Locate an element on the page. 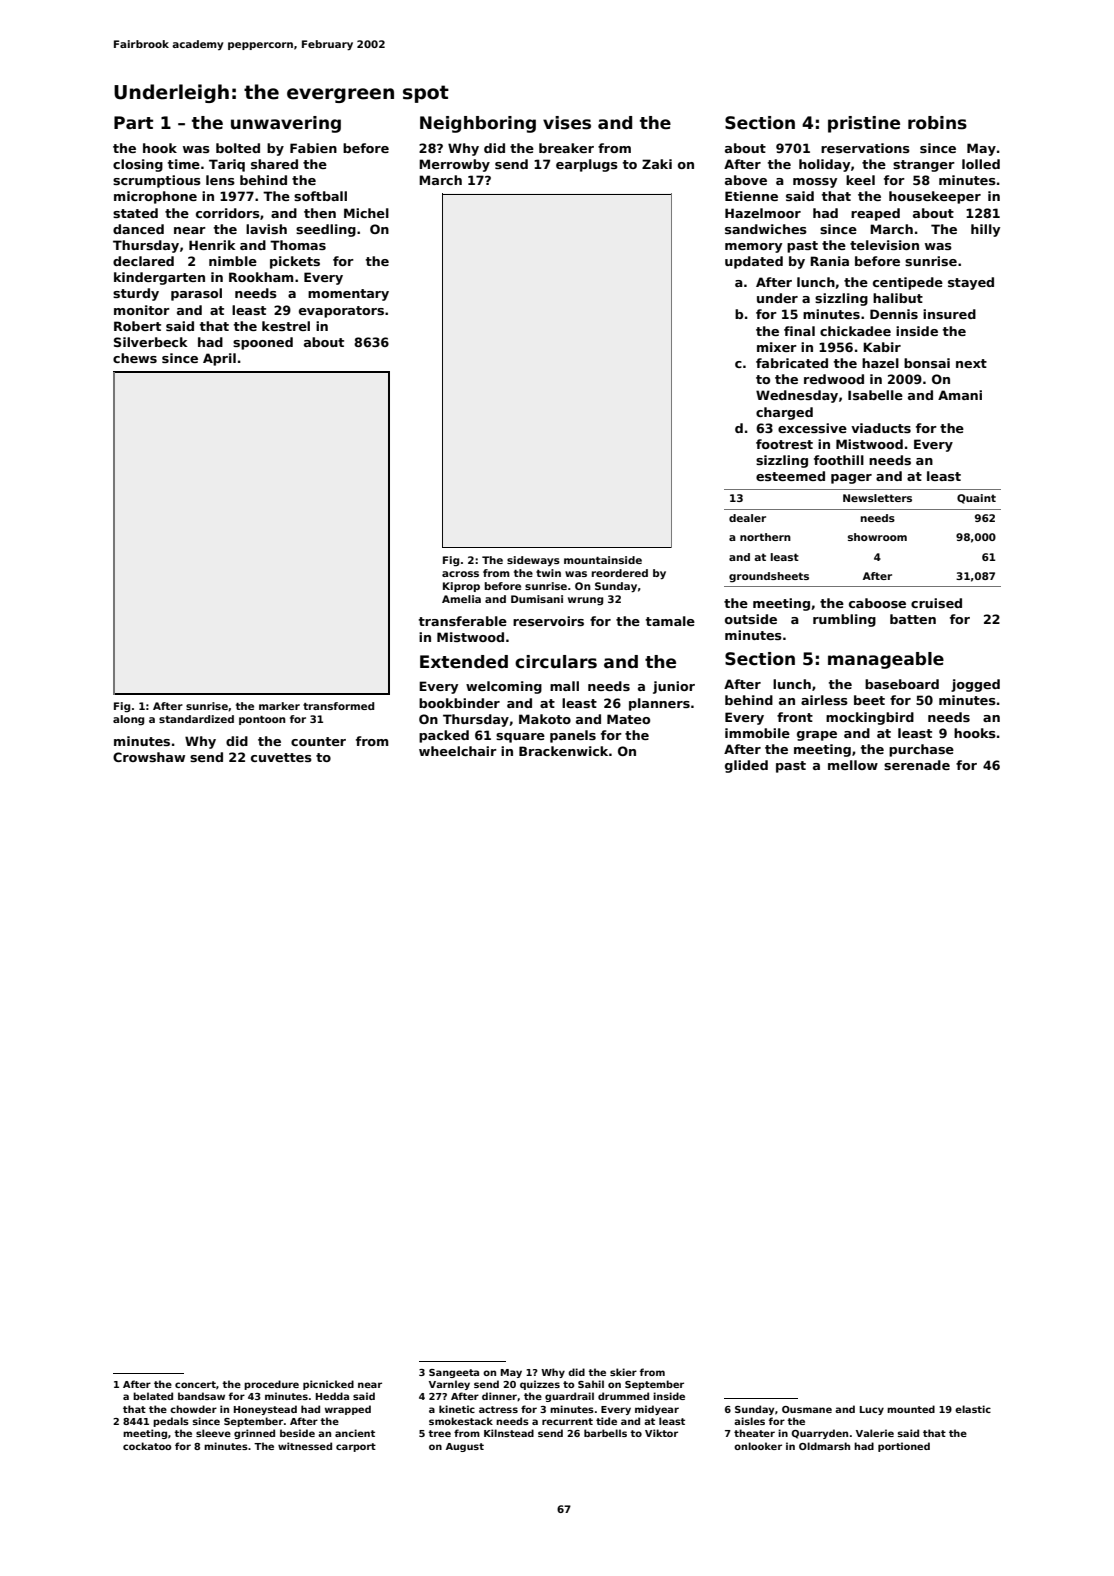  Neighboring is located at coordinates (478, 124).
